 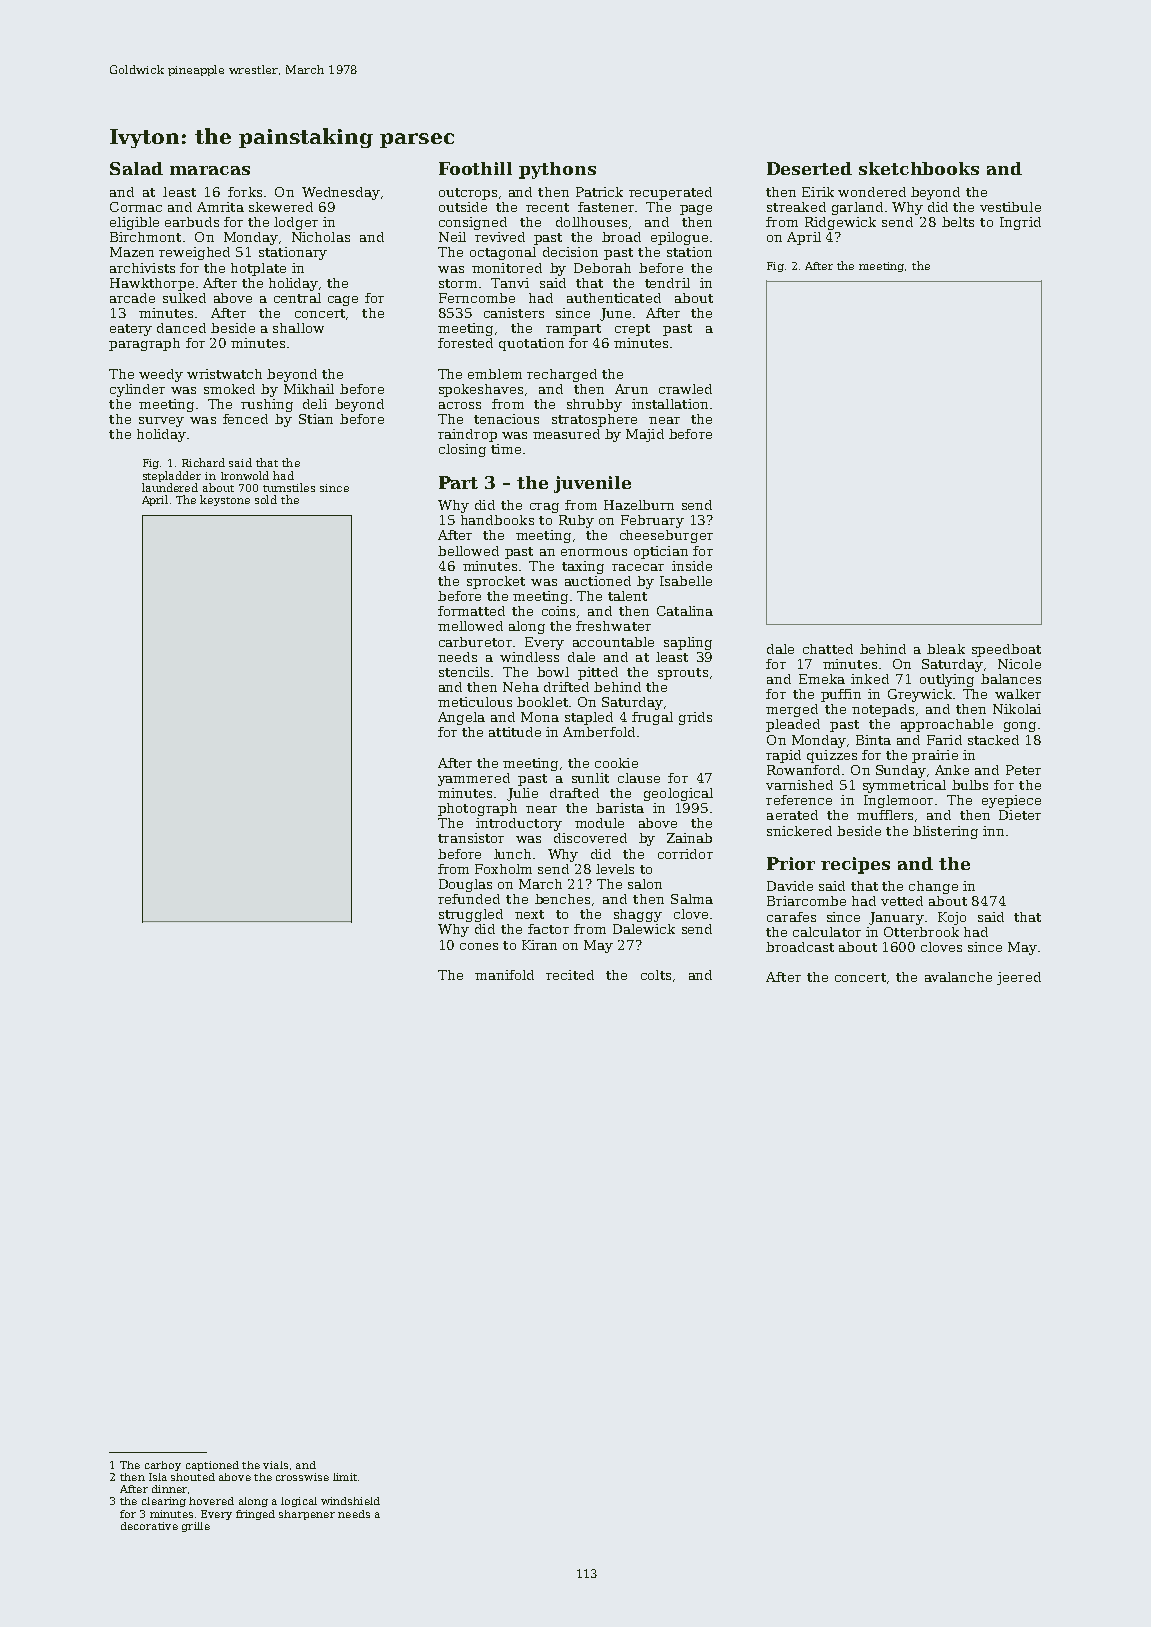 I want to click on blistering, so click(x=945, y=832).
